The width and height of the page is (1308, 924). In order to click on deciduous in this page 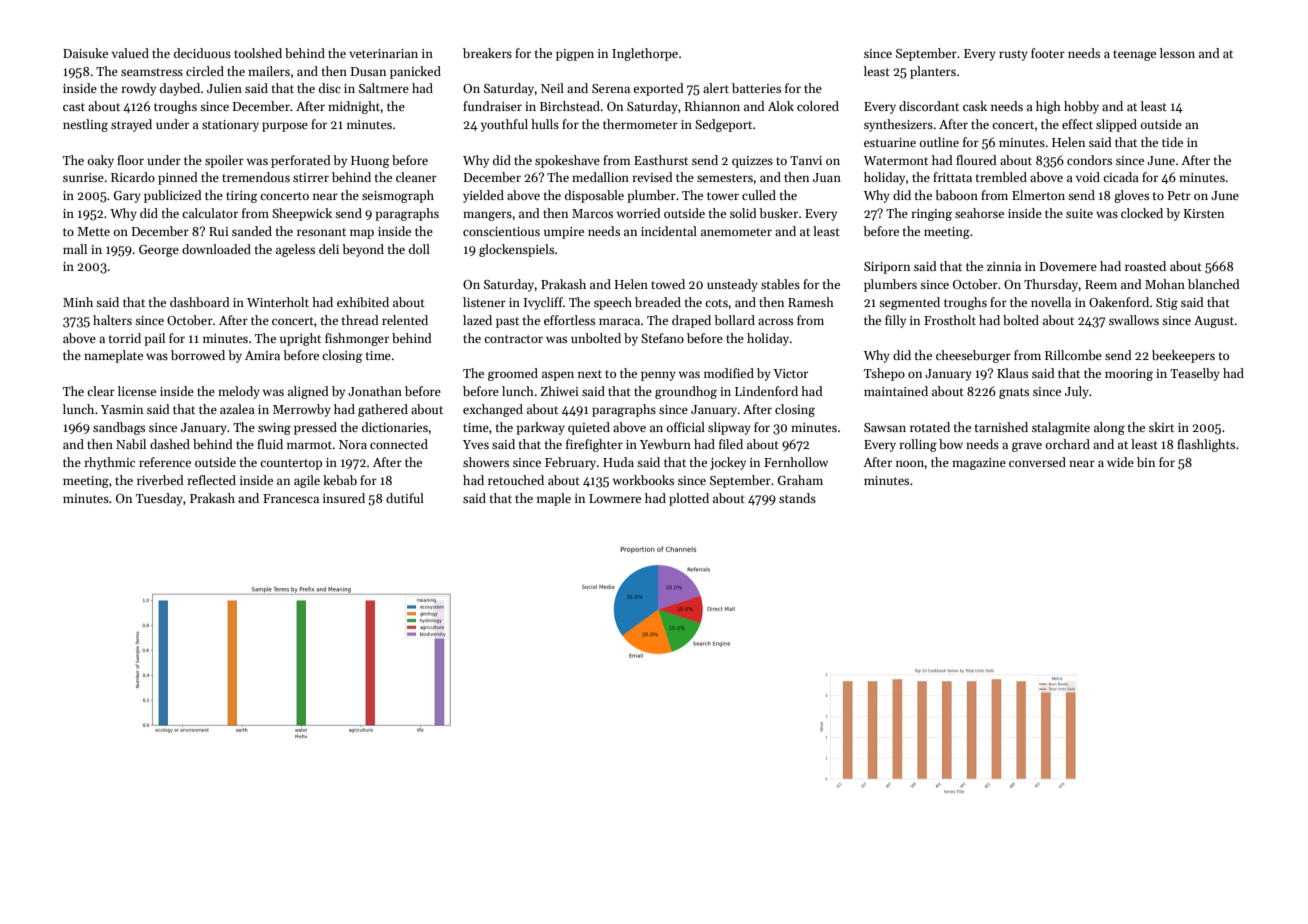, I will do `click(202, 53)`.
